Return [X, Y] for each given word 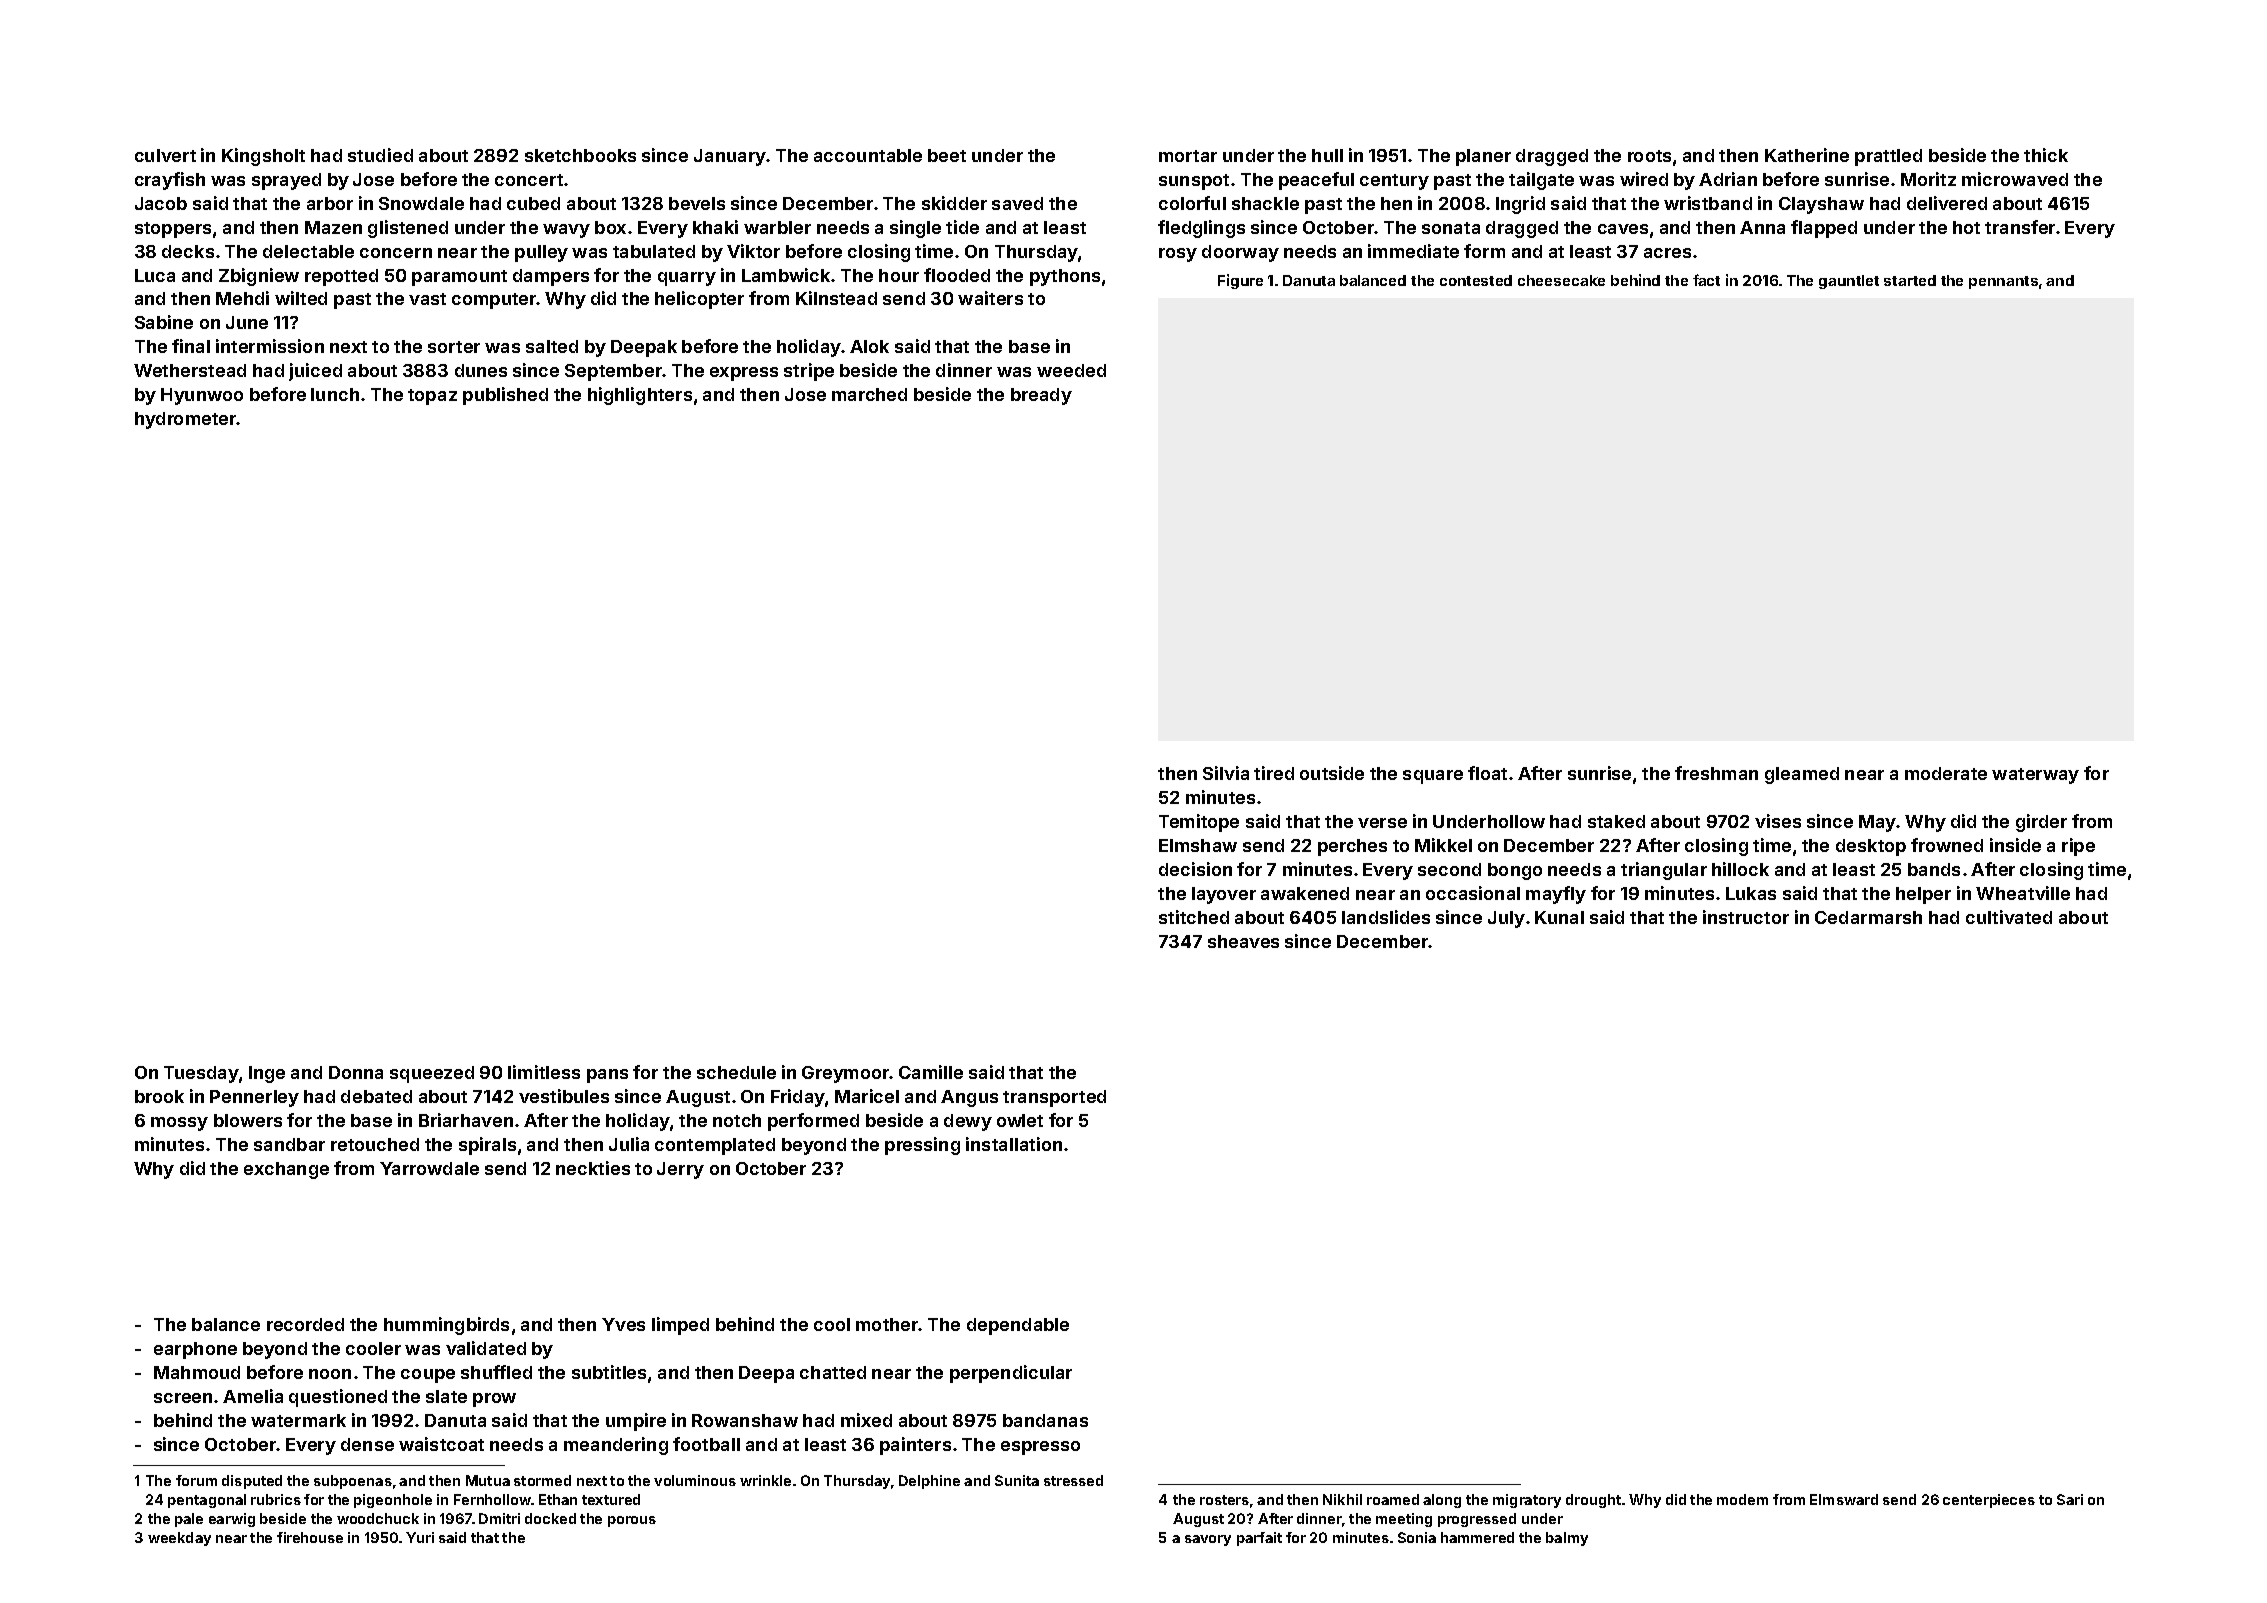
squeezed [432, 1074]
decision [1195, 869]
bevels [697, 203]
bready [1041, 396]
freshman [1716, 773]
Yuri [420, 1537]
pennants [2003, 282]
